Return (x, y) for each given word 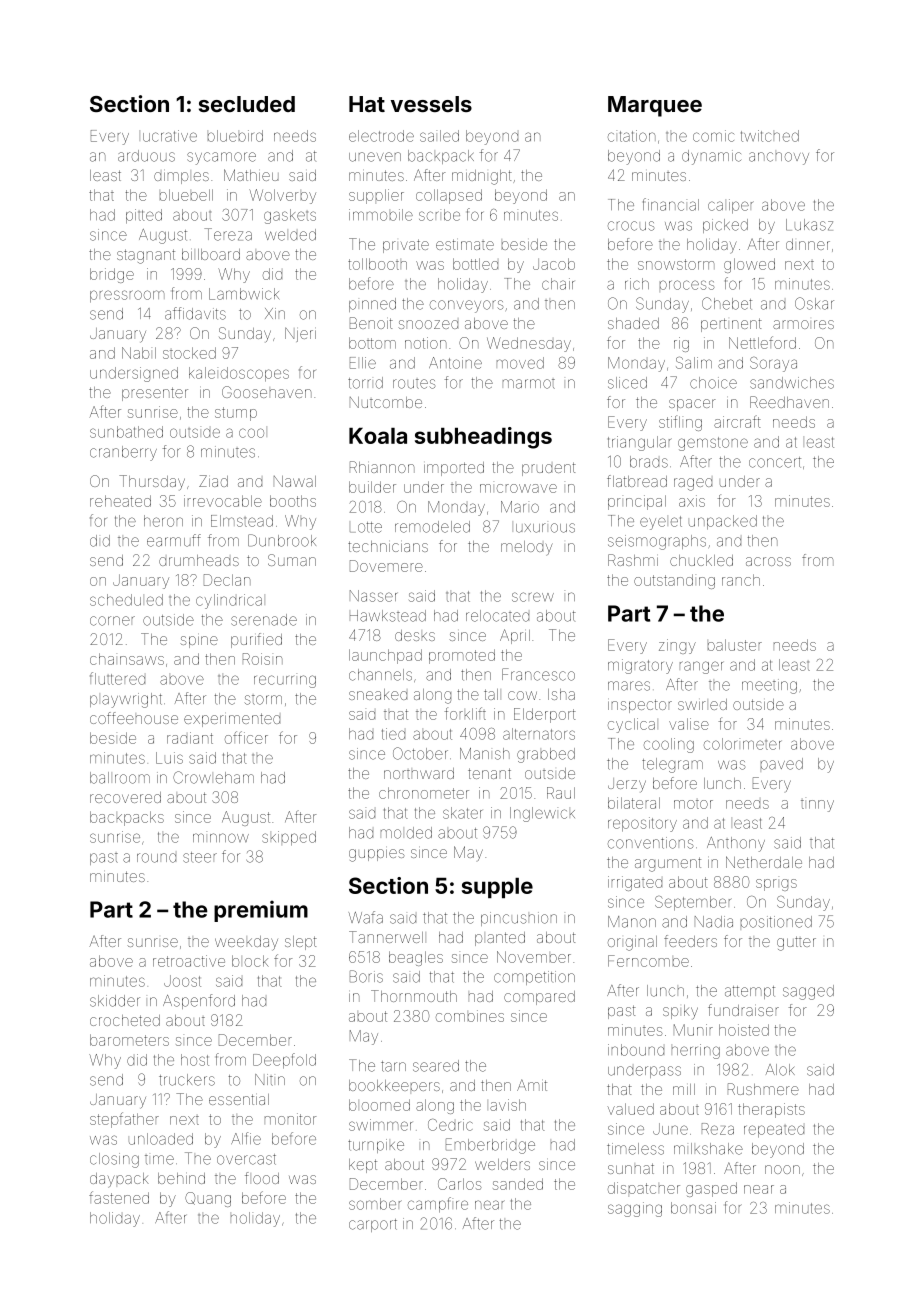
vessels (431, 104)
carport (373, 1225)
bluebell (186, 195)
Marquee (655, 106)
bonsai (693, 1208)
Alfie (246, 1138)
